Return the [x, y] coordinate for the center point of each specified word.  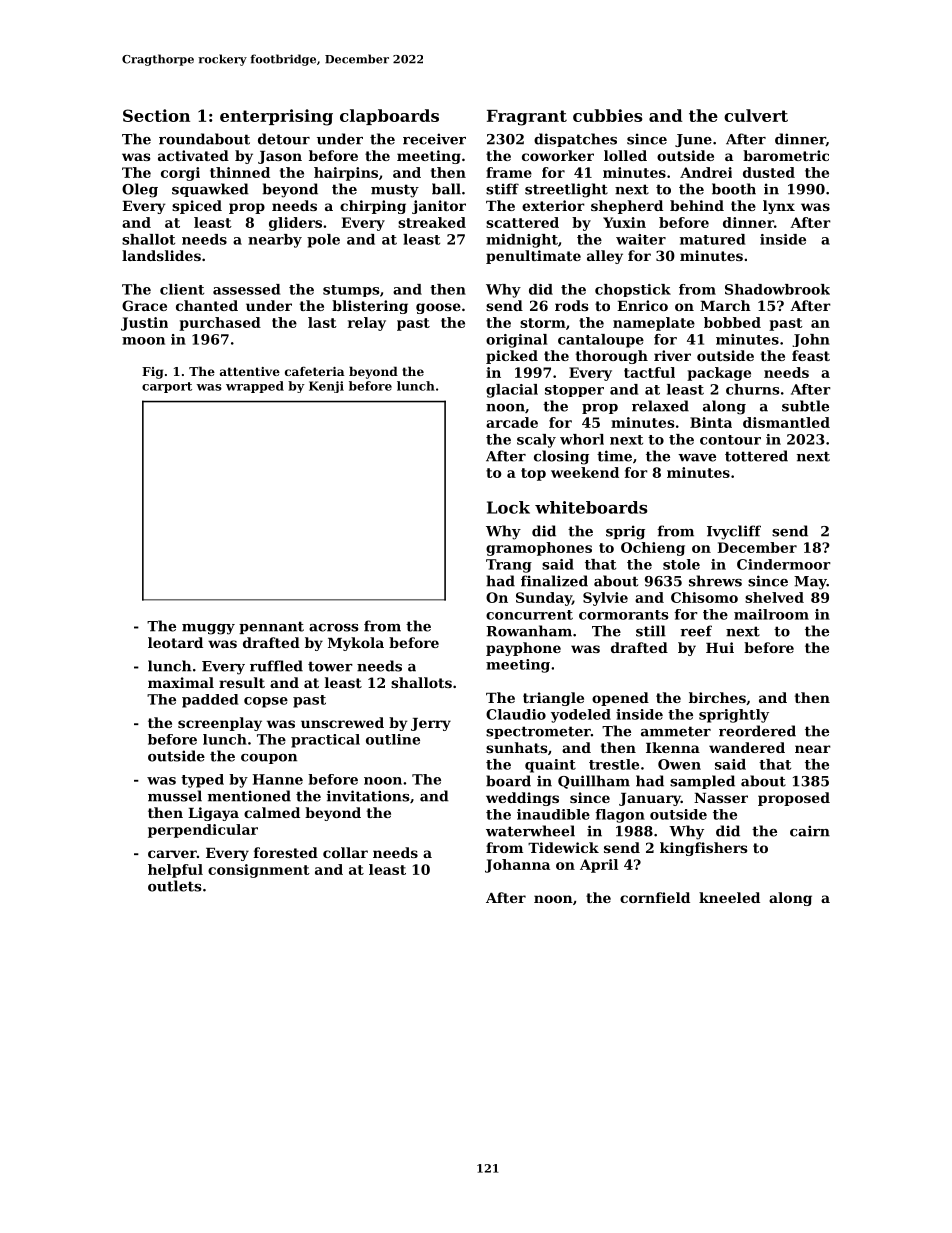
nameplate [654, 324]
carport [167, 387]
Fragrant [527, 118]
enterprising [276, 117]
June [693, 140]
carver [172, 854]
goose [438, 308]
